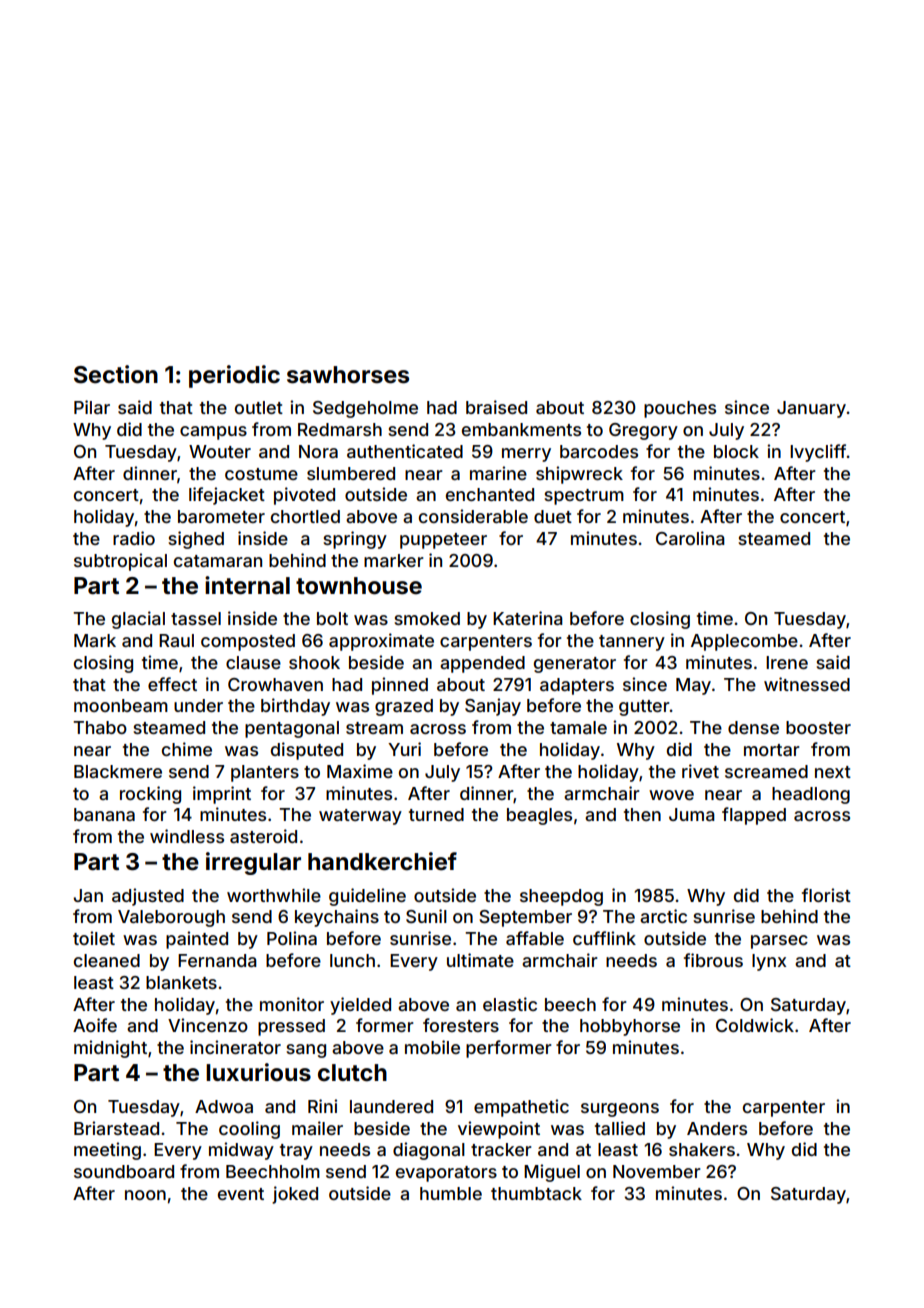  I want to click on banana, so click(104, 814).
